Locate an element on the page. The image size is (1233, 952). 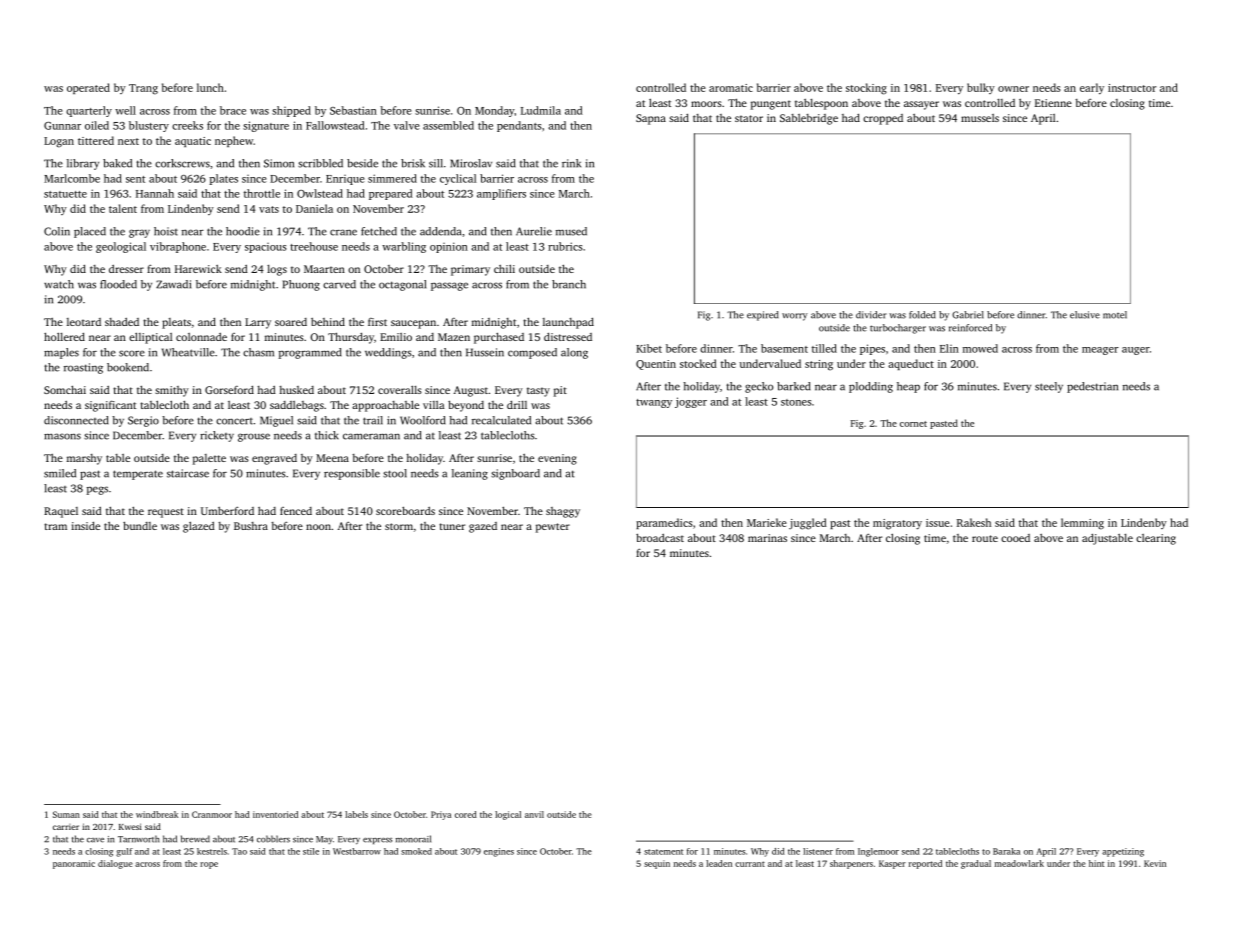
anvil is located at coordinates (534, 814).
